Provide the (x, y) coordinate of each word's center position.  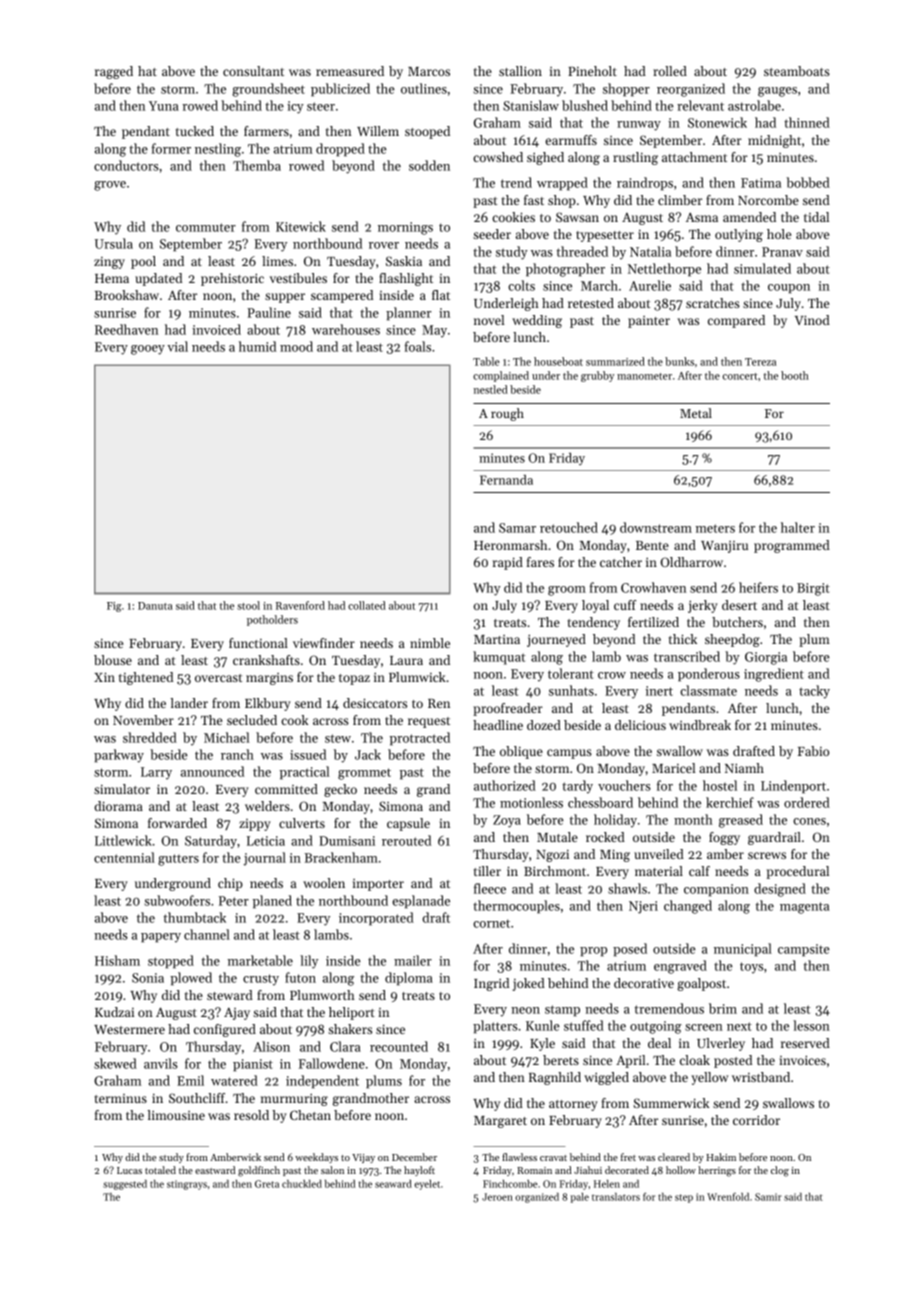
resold (251, 1115)
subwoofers (177, 900)
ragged (114, 72)
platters (495, 1026)
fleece (490, 888)
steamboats (797, 71)
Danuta (155, 606)
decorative (644, 983)
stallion (520, 71)
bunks (679, 361)
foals (418, 346)
